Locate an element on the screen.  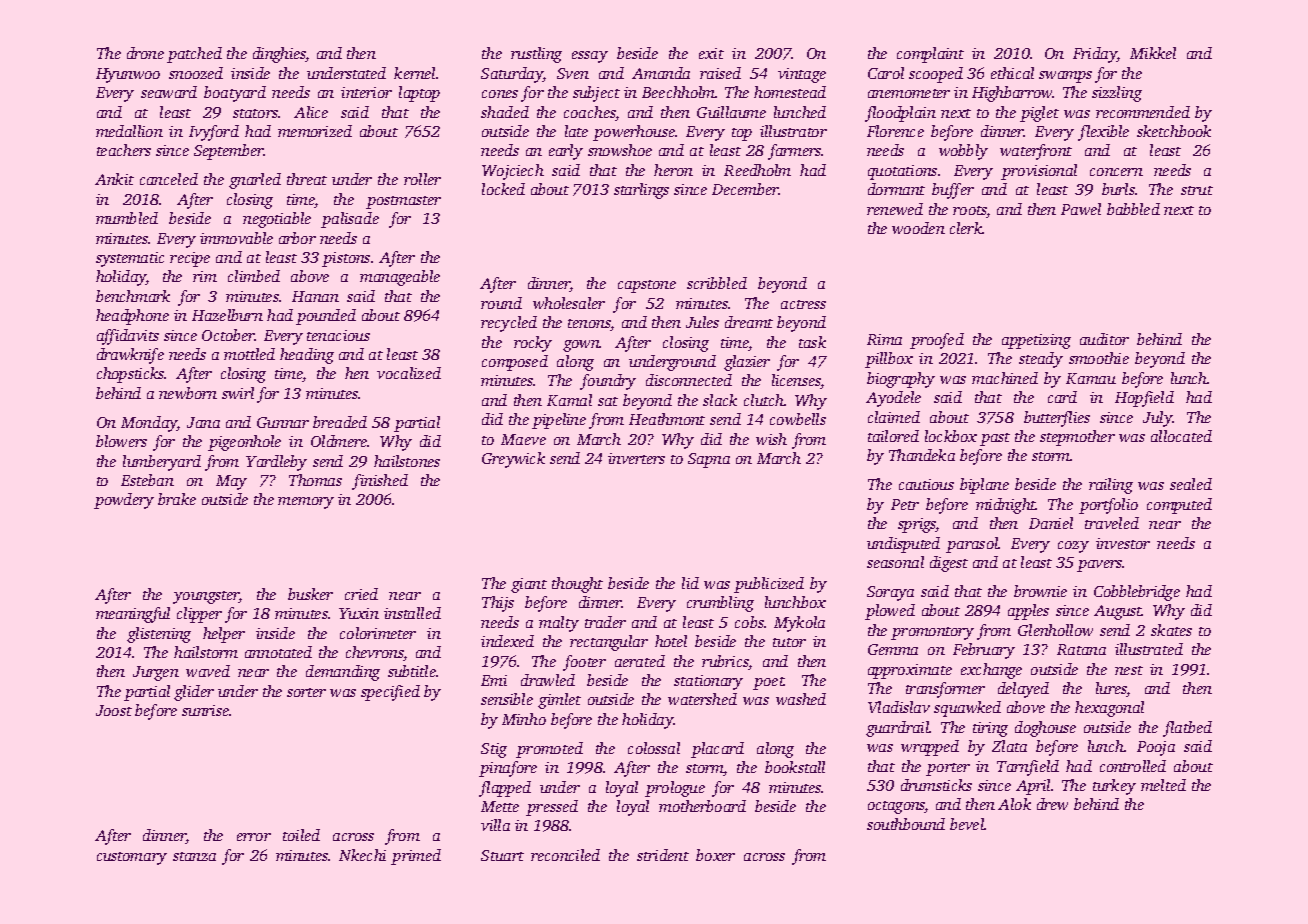
Monday is located at coordinates (149, 424).
